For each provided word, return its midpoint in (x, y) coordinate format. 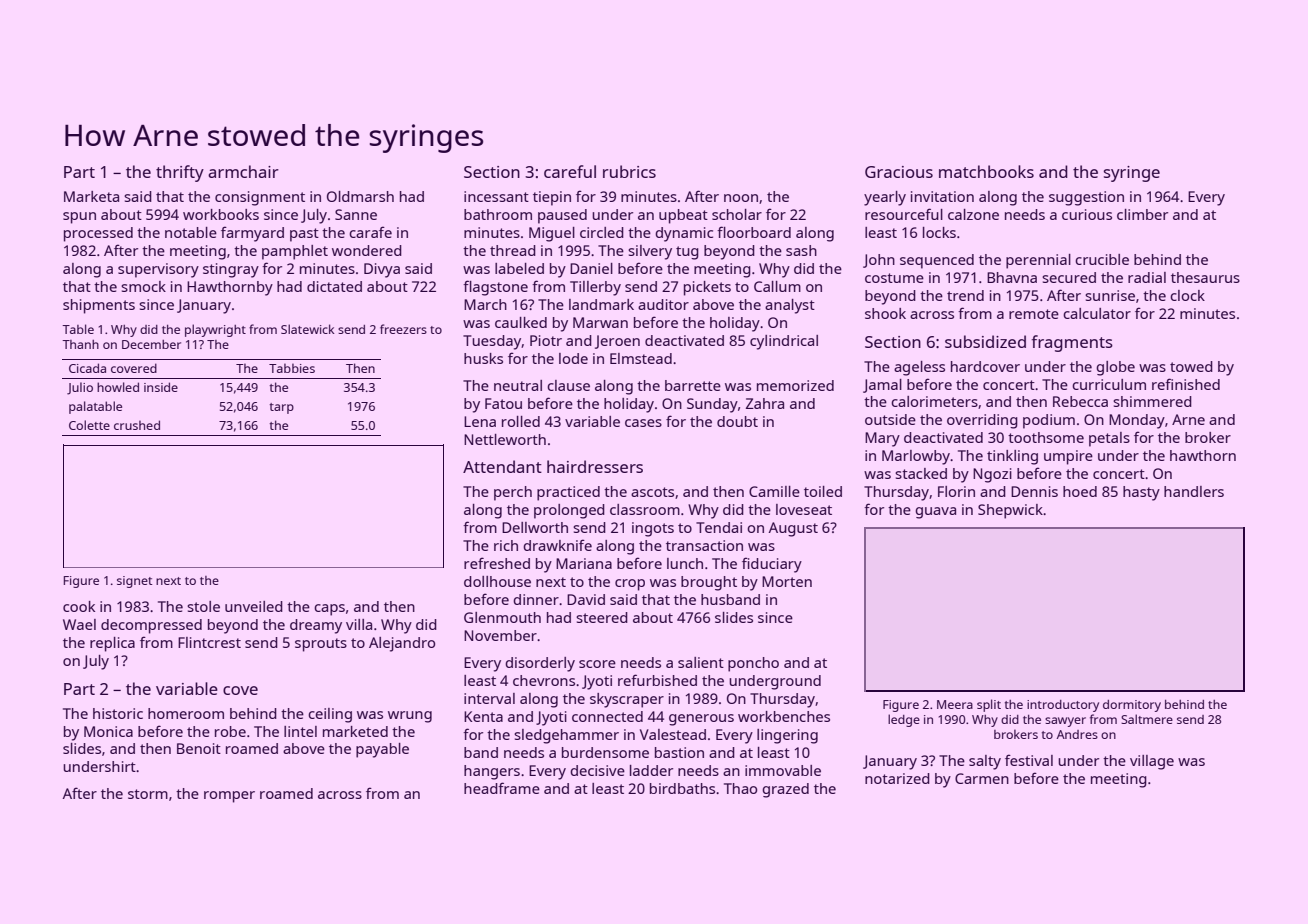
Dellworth (535, 527)
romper (229, 797)
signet (135, 582)
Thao (740, 788)
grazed (785, 790)
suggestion (1086, 198)
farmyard (252, 234)
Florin (956, 491)
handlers (1194, 491)
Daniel (591, 268)
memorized (795, 385)
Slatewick (308, 329)
